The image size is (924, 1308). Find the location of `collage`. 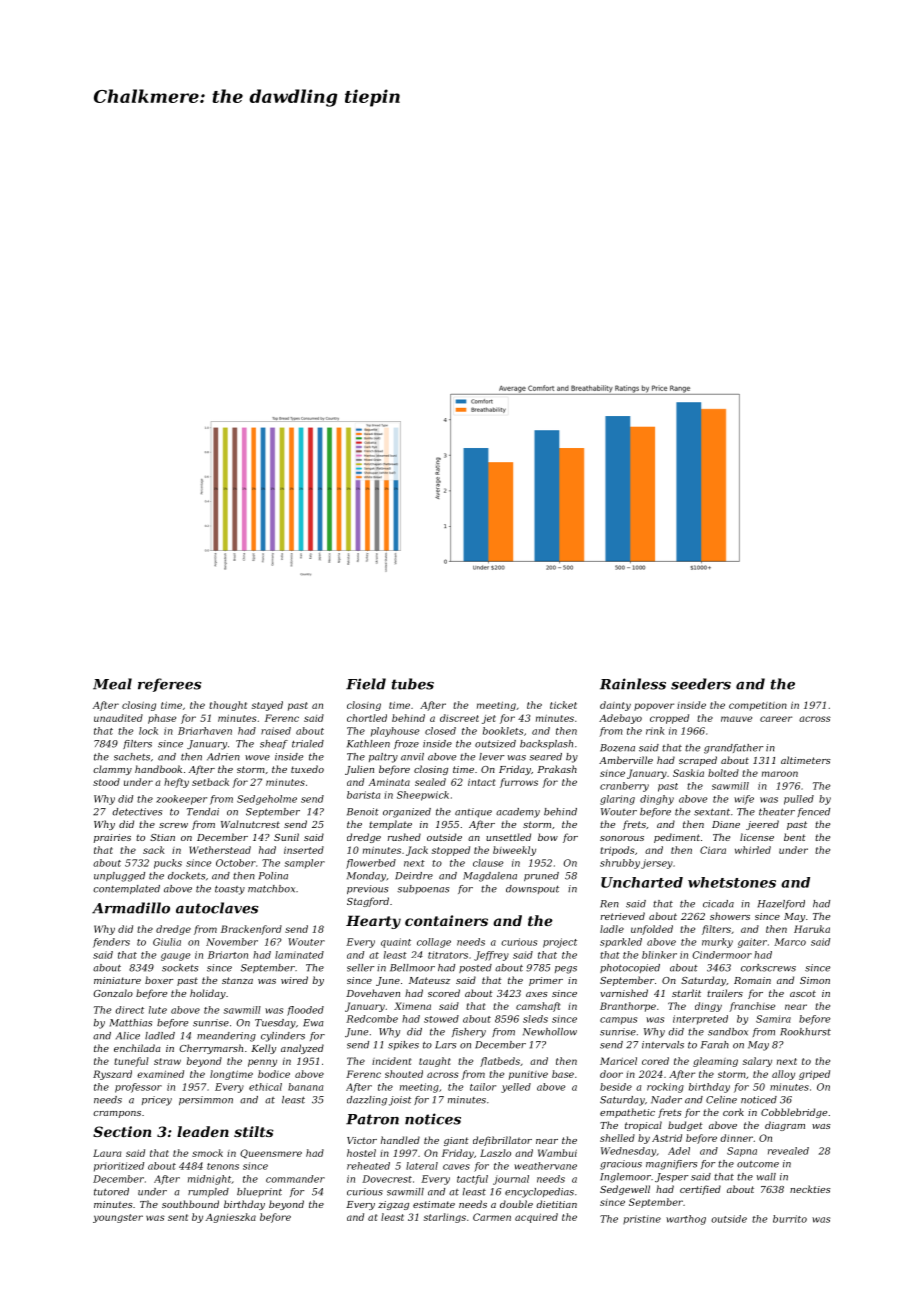

collage is located at coordinates (434, 943).
